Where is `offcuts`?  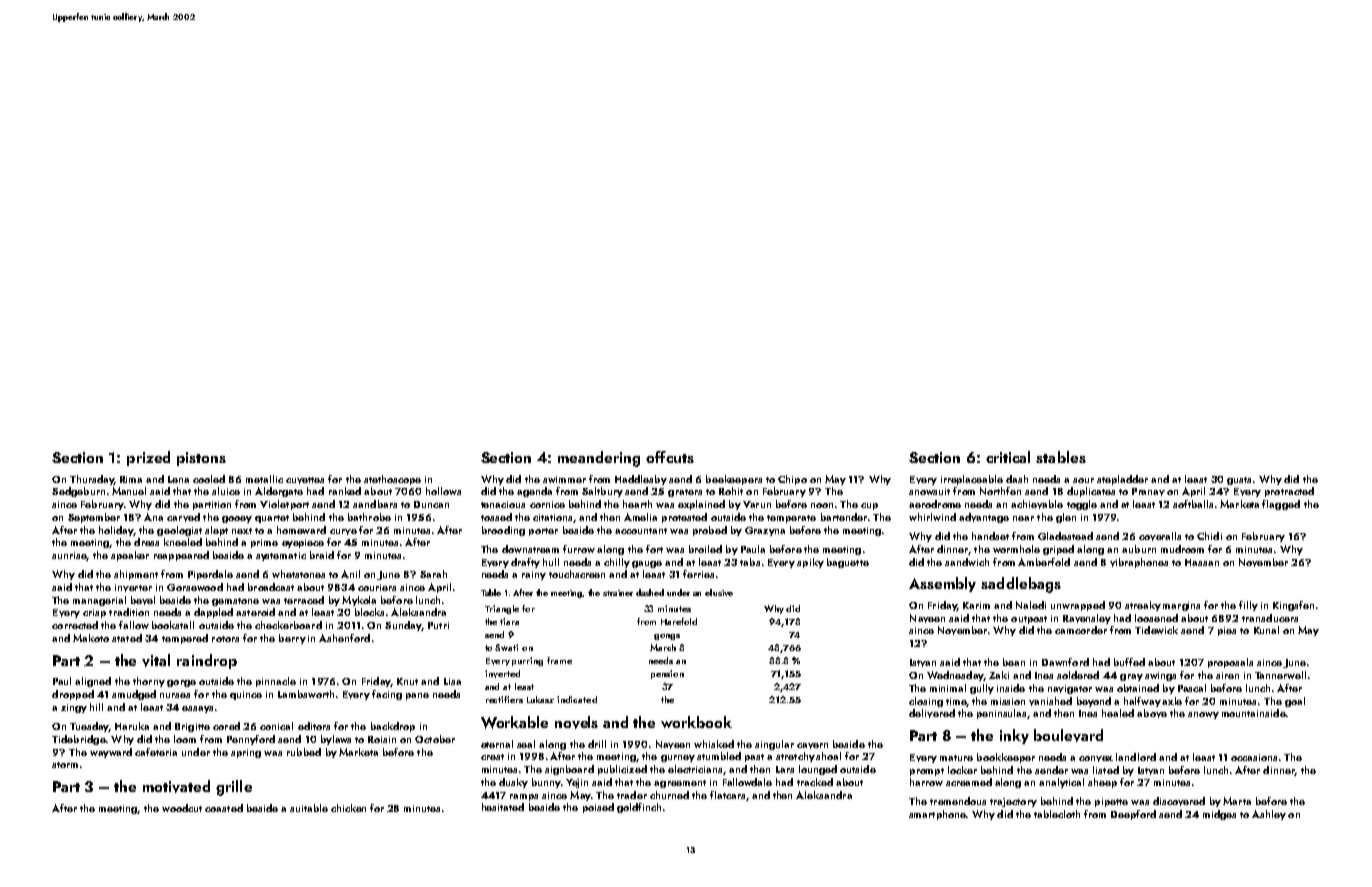
offcuts is located at coordinates (670, 457).
